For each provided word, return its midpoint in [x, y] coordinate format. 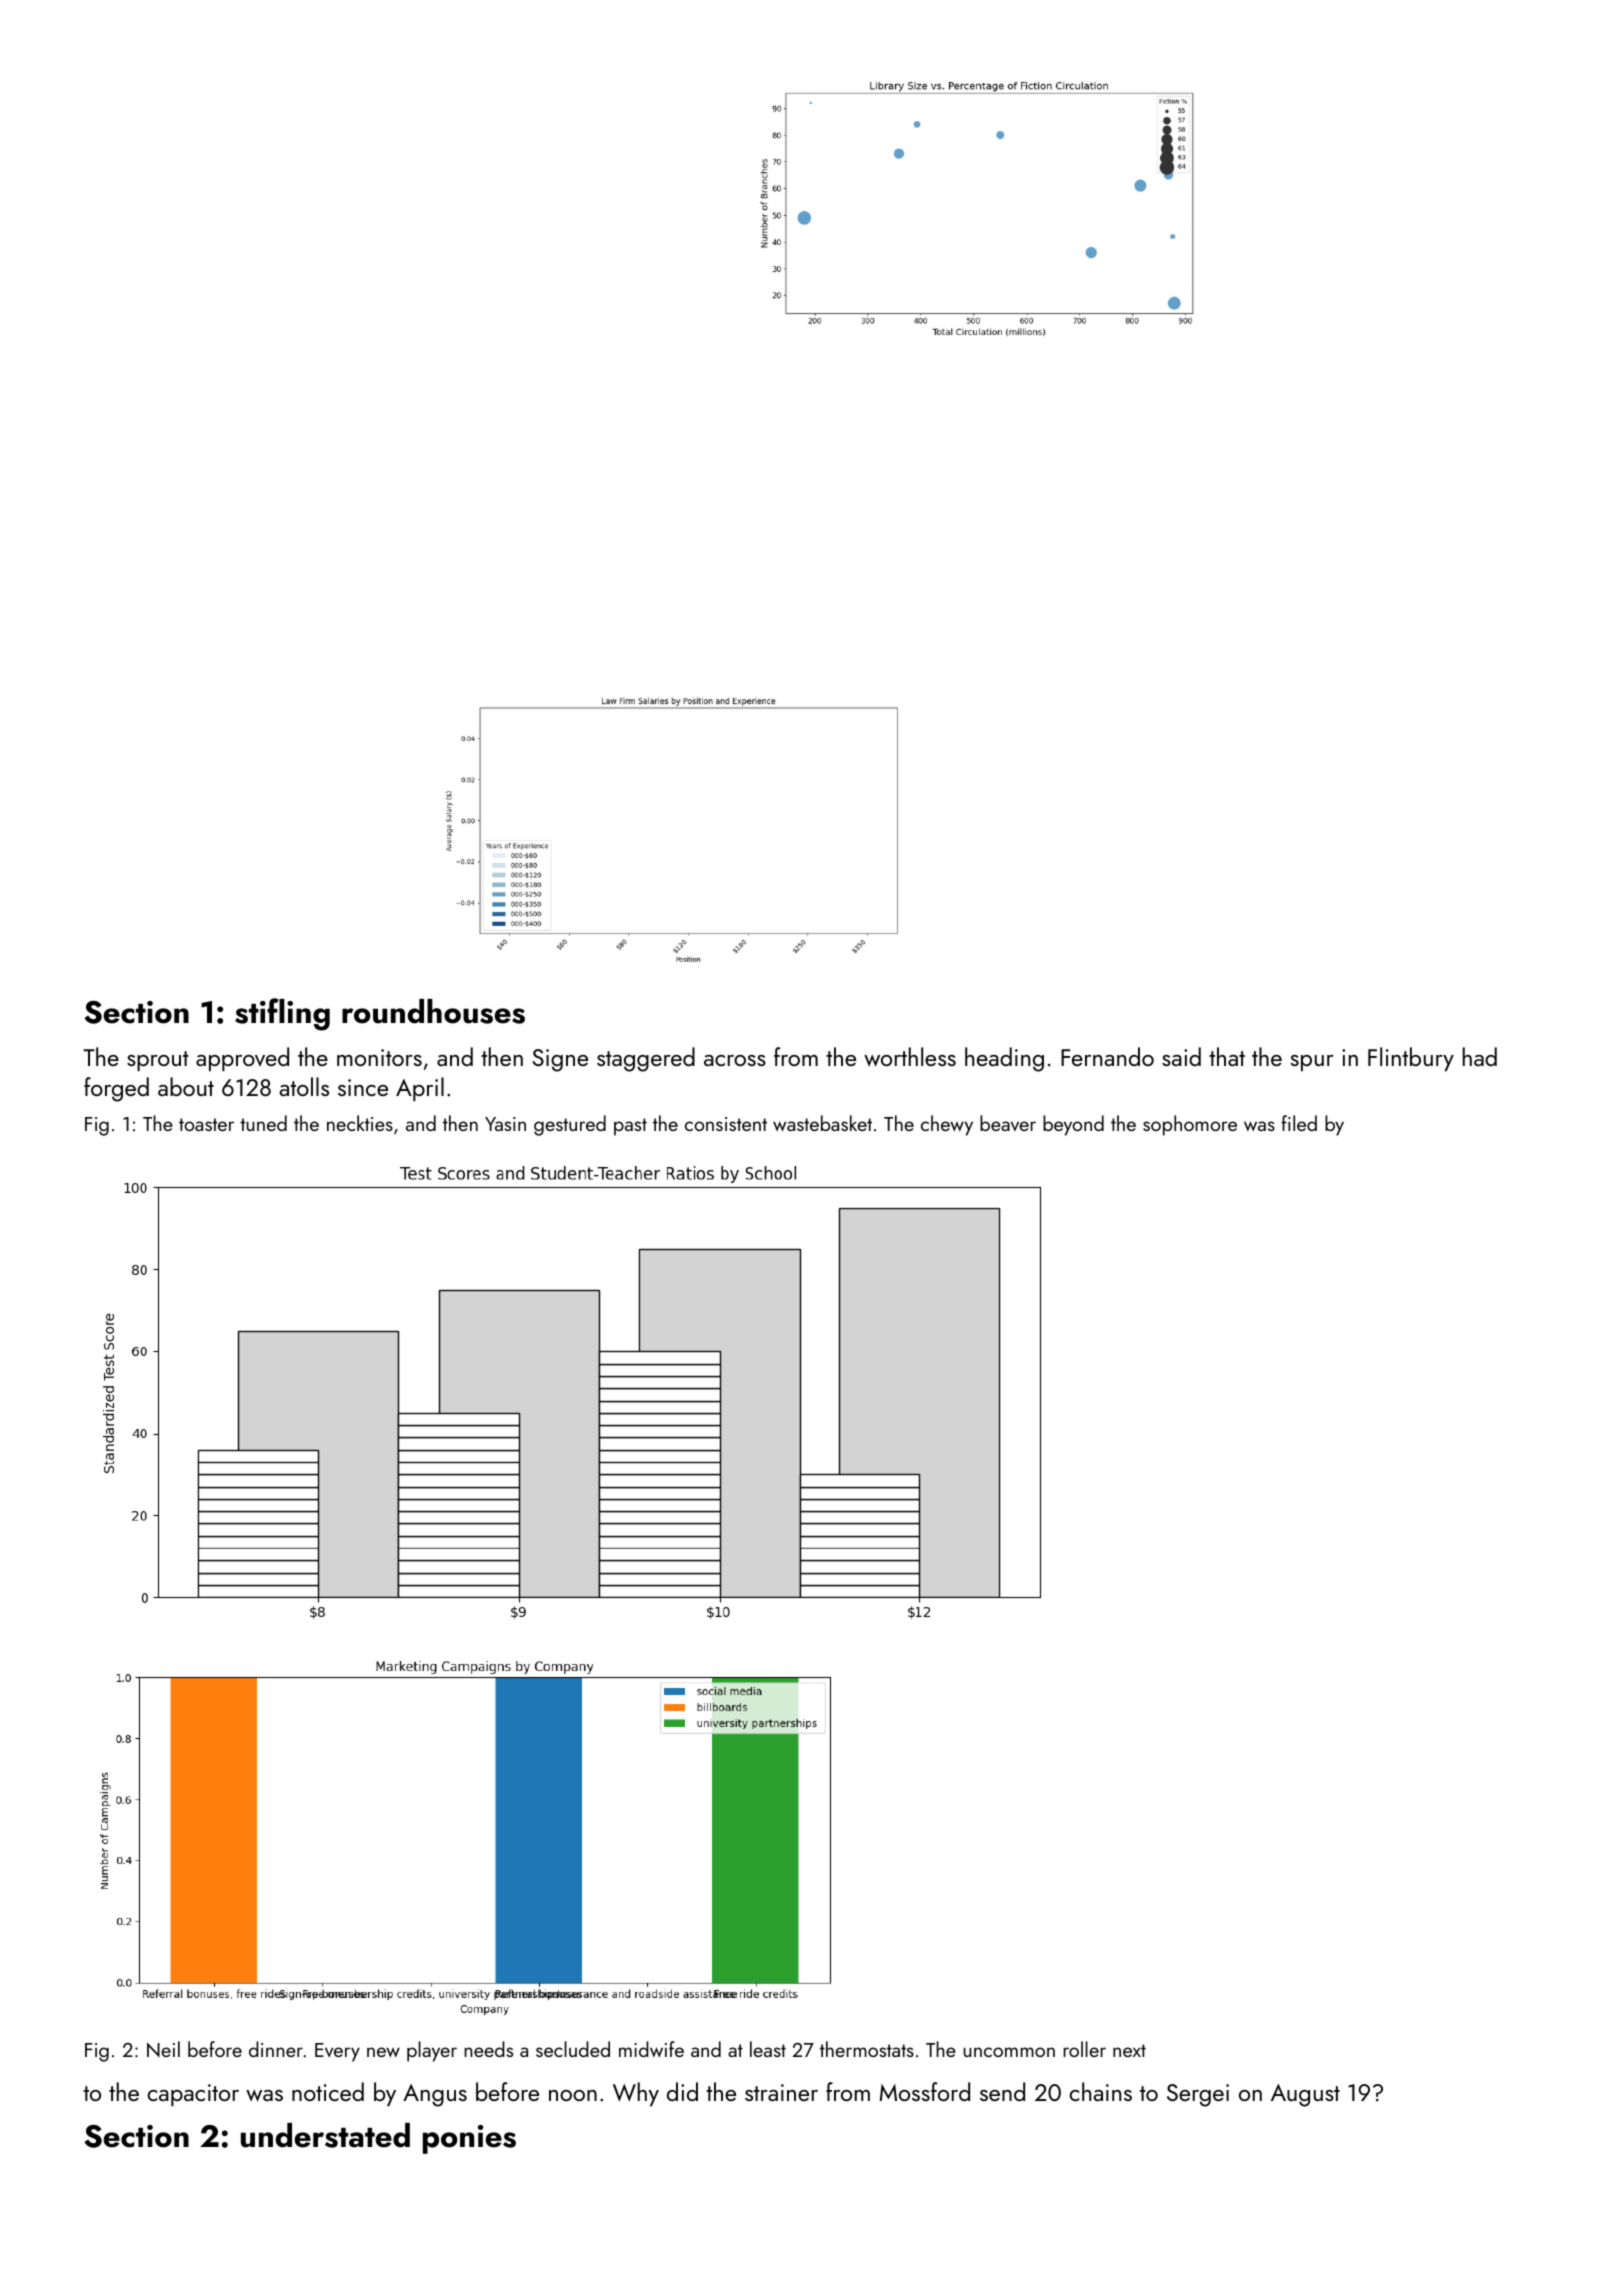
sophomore [1190, 1125]
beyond [1073, 1125]
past [630, 1127]
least [768, 2049]
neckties [360, 1123]
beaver [1008, 1123]
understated [325, 2135]
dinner [276, 2049]
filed [1299, 1123]
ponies [469, 2139]
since [363, 1087]
